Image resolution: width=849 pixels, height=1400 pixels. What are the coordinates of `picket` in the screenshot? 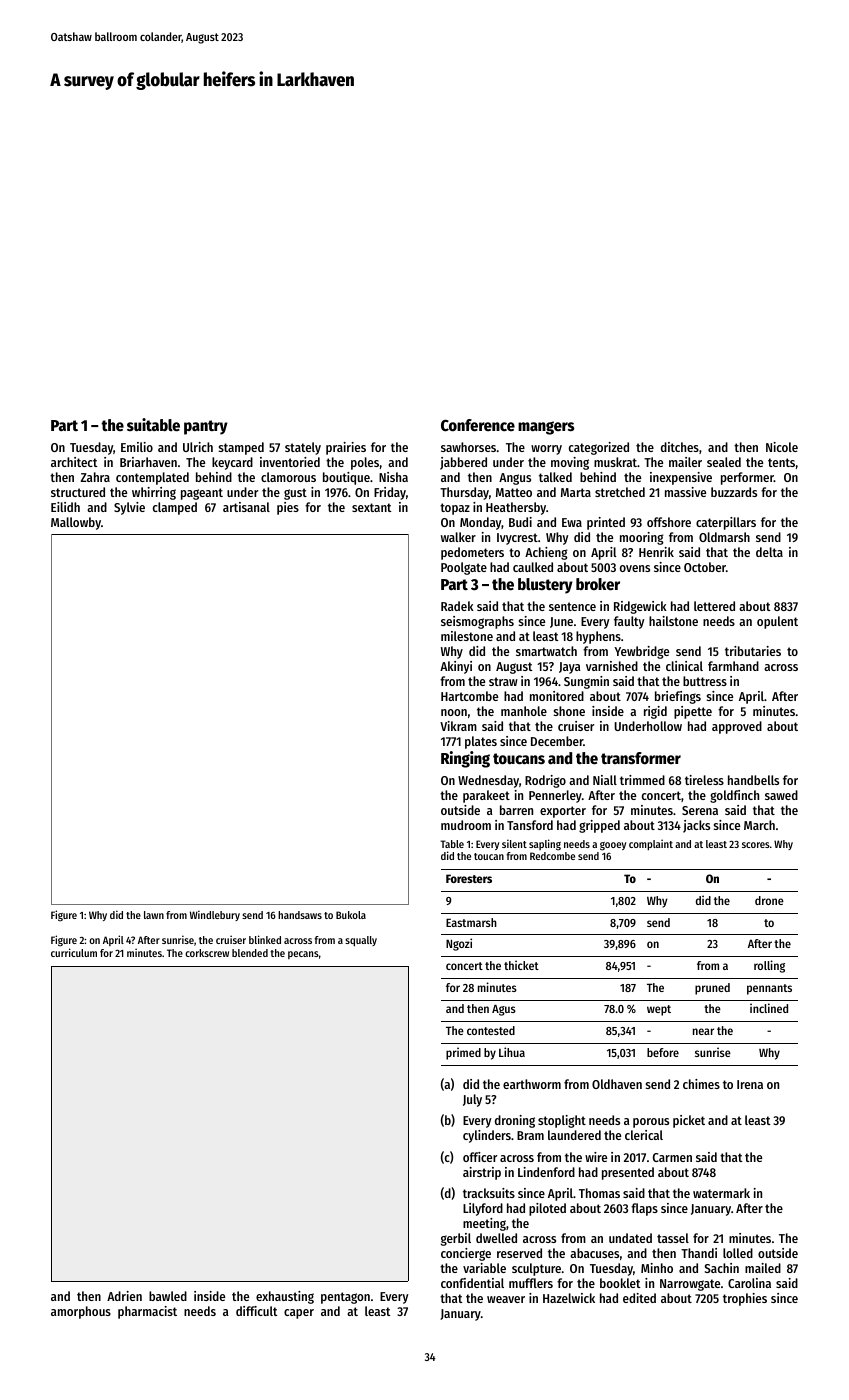 It's located at (689, 1121).
